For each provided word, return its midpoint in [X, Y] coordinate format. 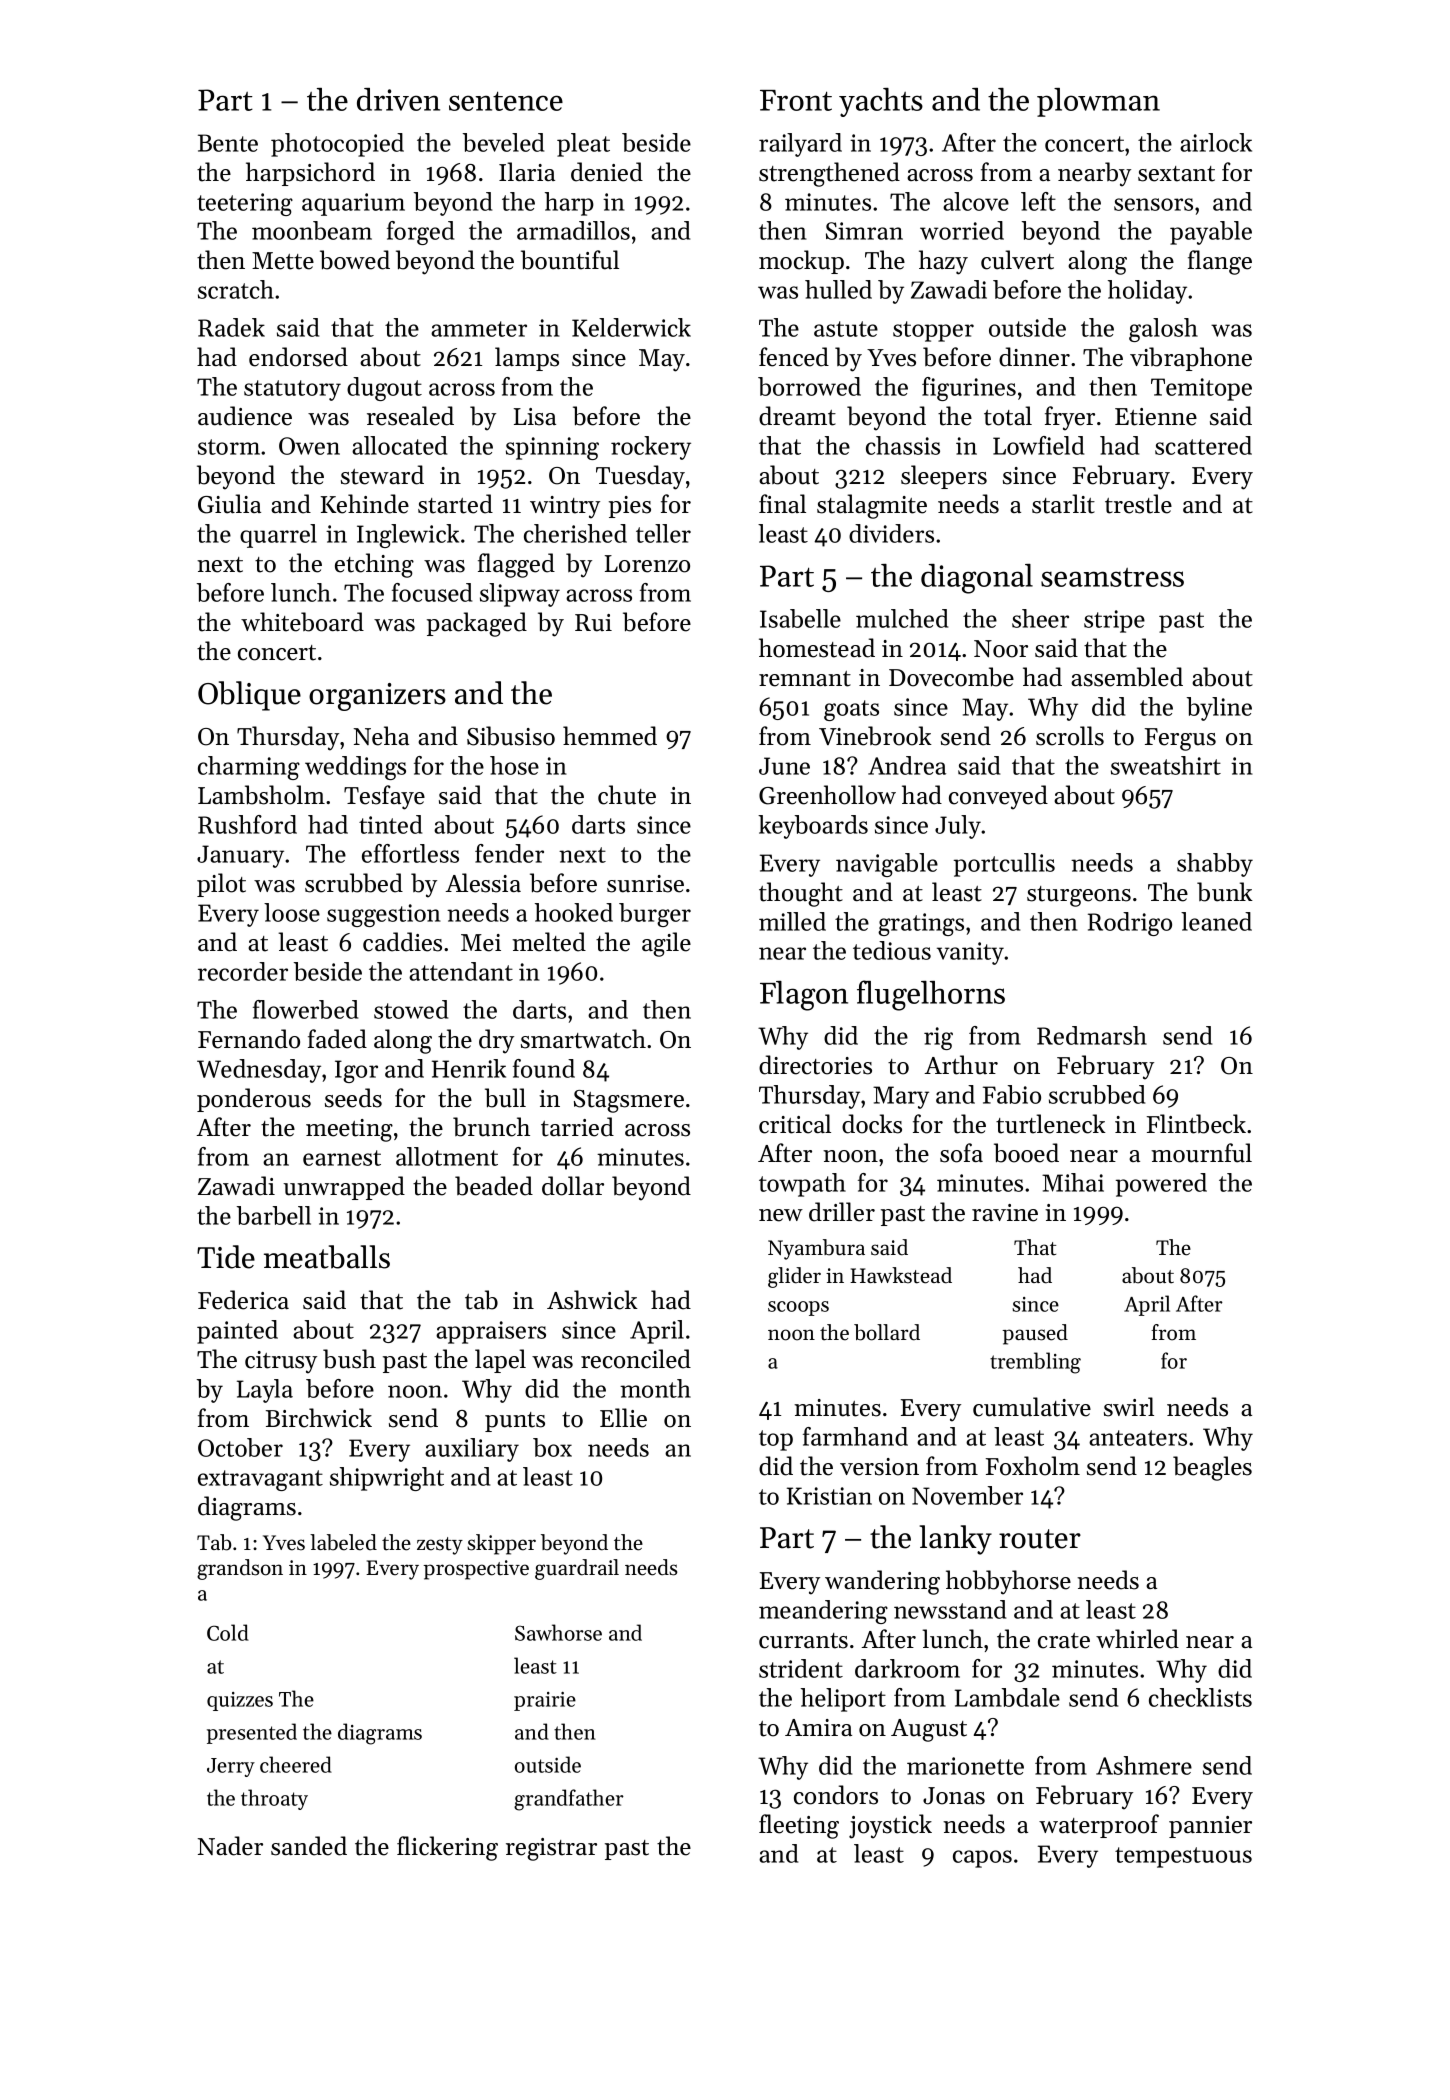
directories [815, 1065]
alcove [976, 201]
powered [1161, 1185]
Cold [228, 1632]
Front [796, 100]
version [879, 1467]
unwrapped [344, 1188]
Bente [228, 143]
